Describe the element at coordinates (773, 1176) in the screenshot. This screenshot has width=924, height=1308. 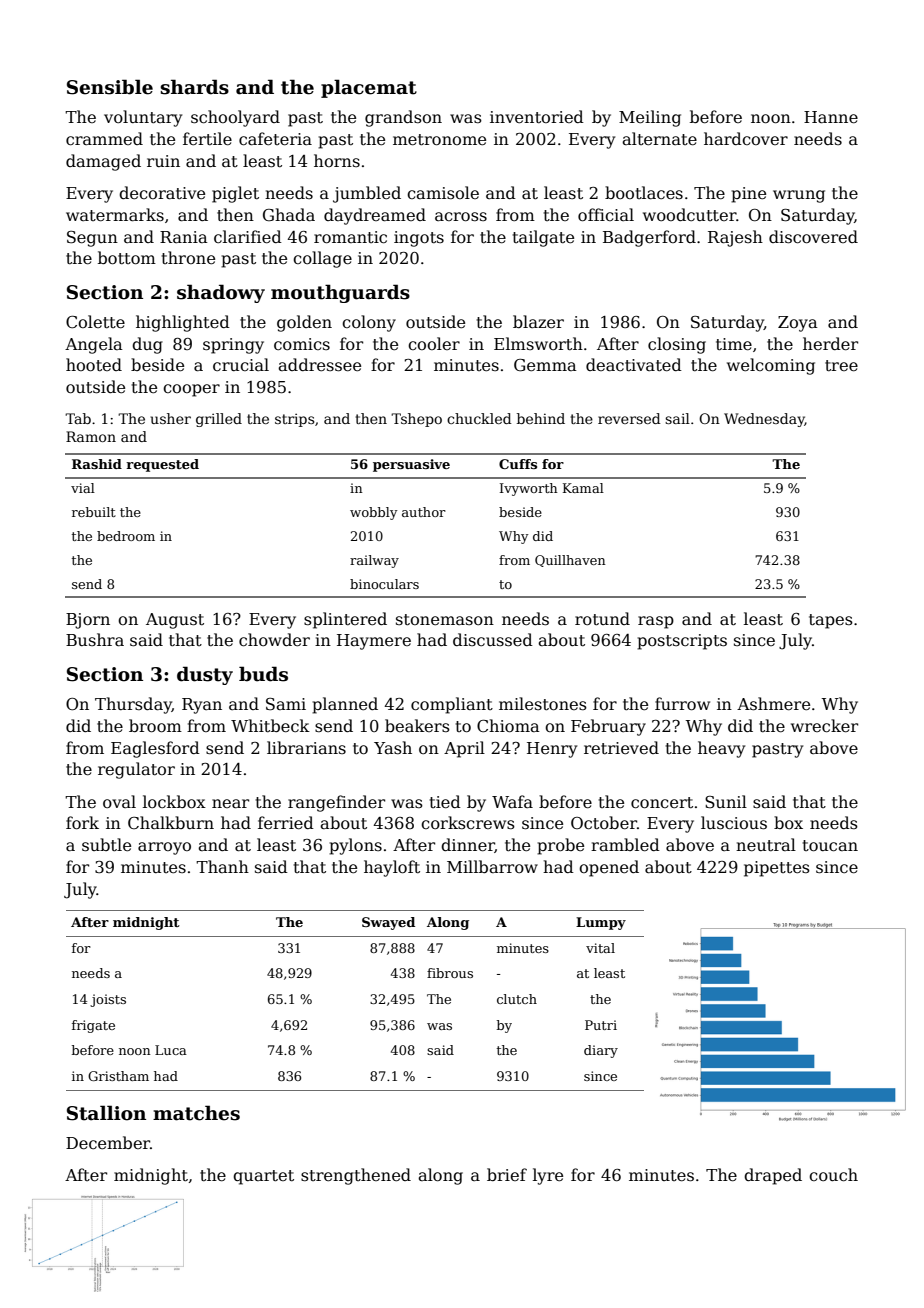
I see `draped` at that location.
